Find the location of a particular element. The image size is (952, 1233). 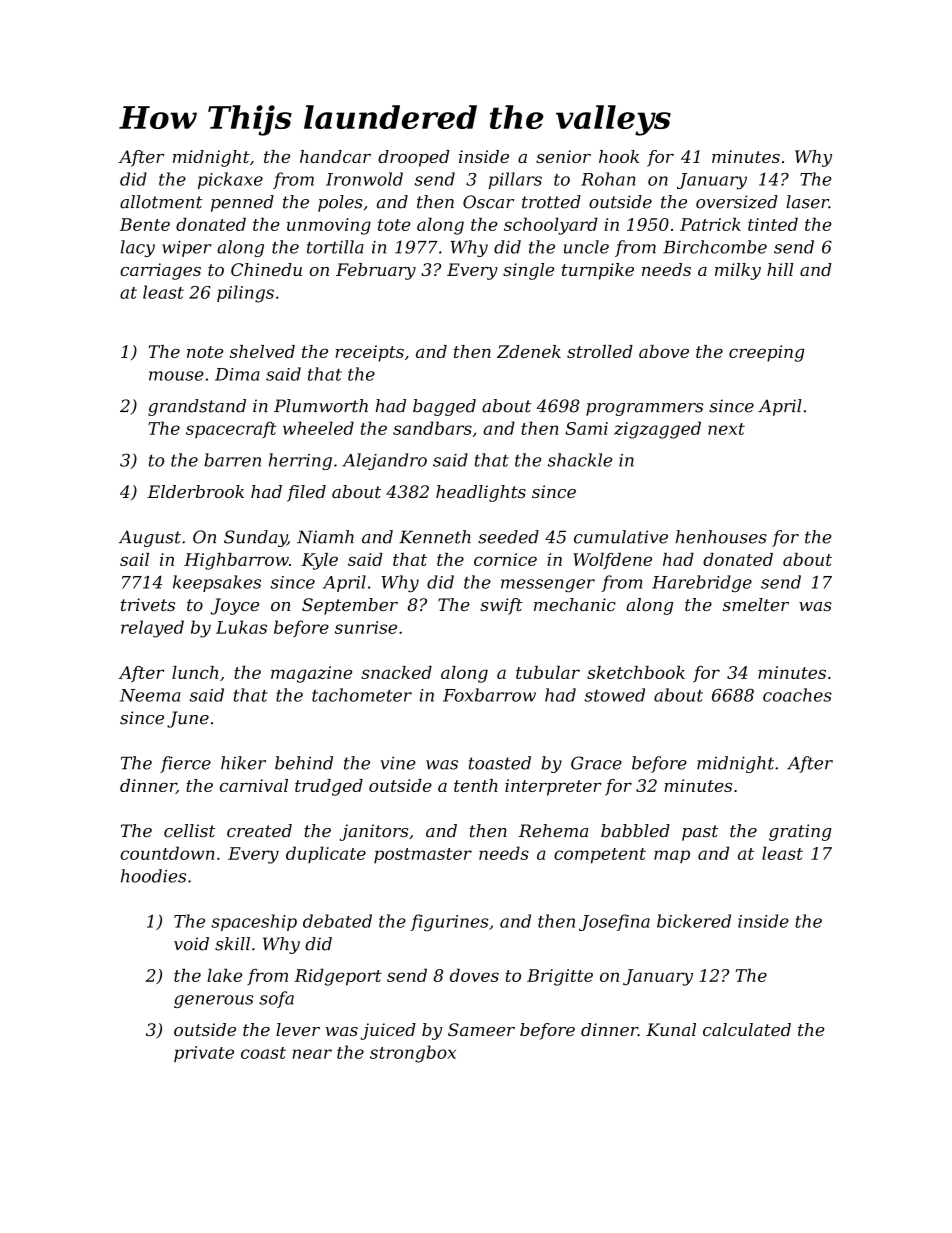

void is located at coordinates (191, 944).
